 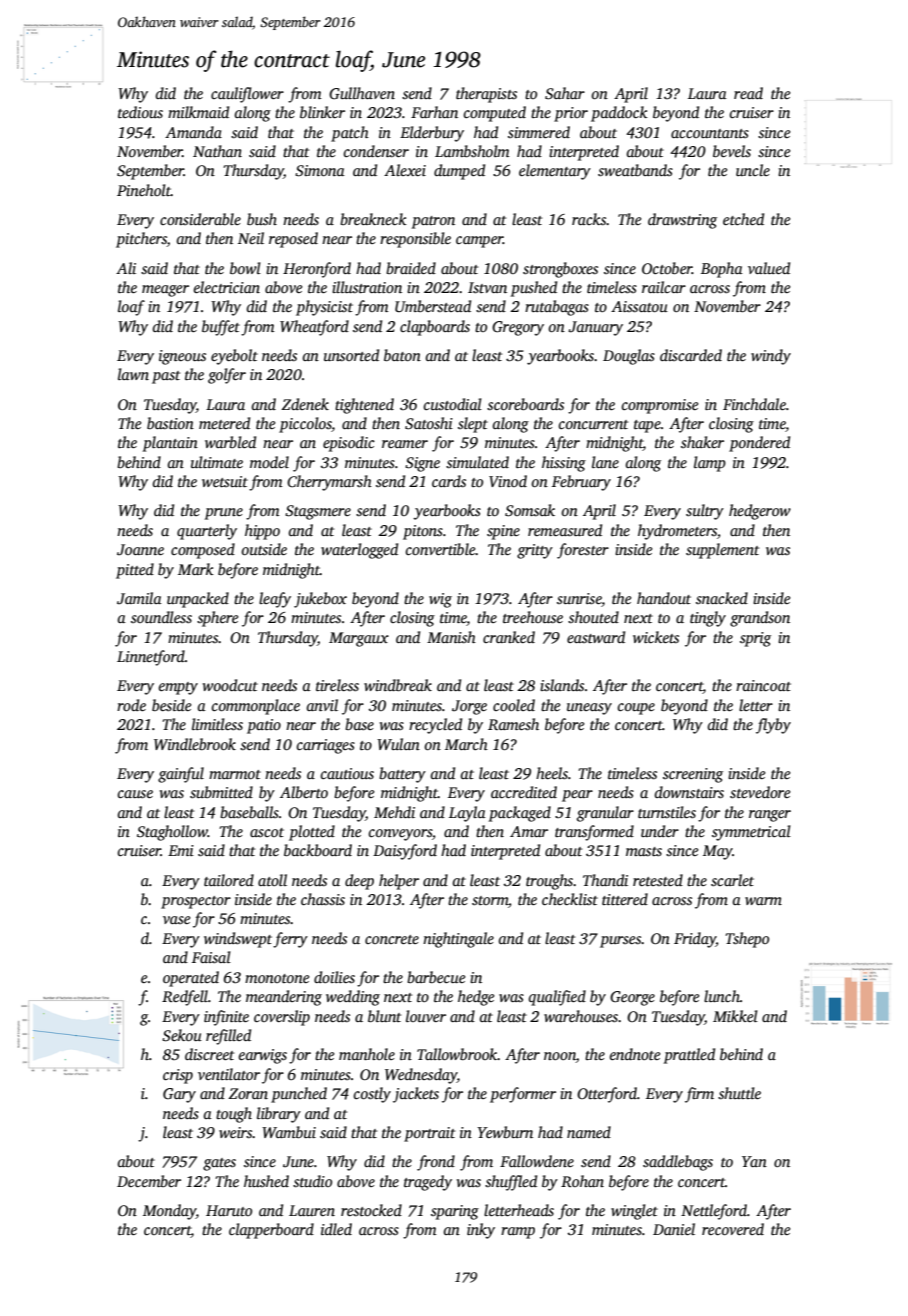 What do you see at coordinates (198, 112) in the screenshot?
I see `milkmaid` at bounding box center [198, 112].
